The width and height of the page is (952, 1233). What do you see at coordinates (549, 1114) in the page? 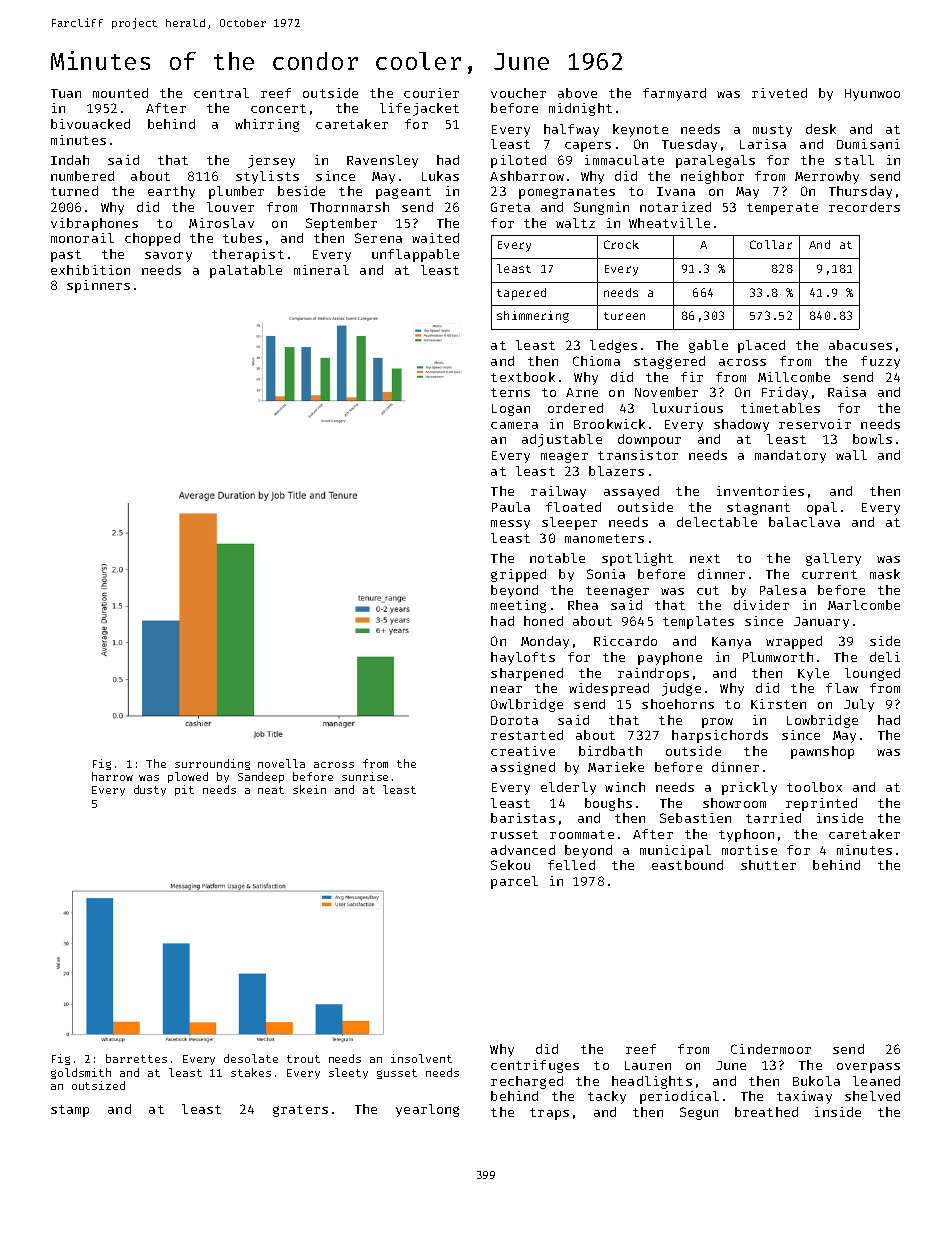
I see `traps` at bounding box center [549, 1114].
